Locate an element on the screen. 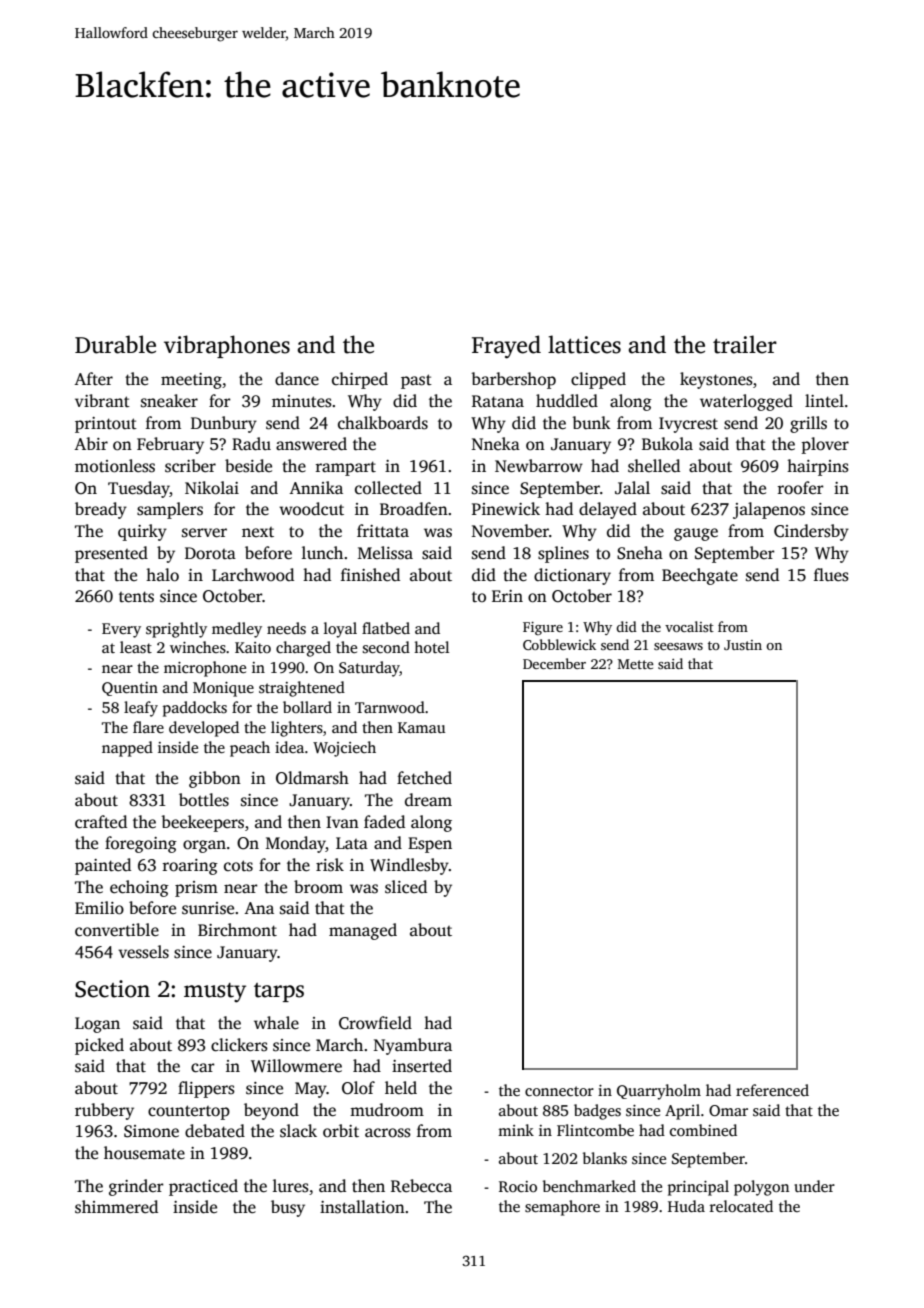  Durable is located at coordinates (115, 344).
